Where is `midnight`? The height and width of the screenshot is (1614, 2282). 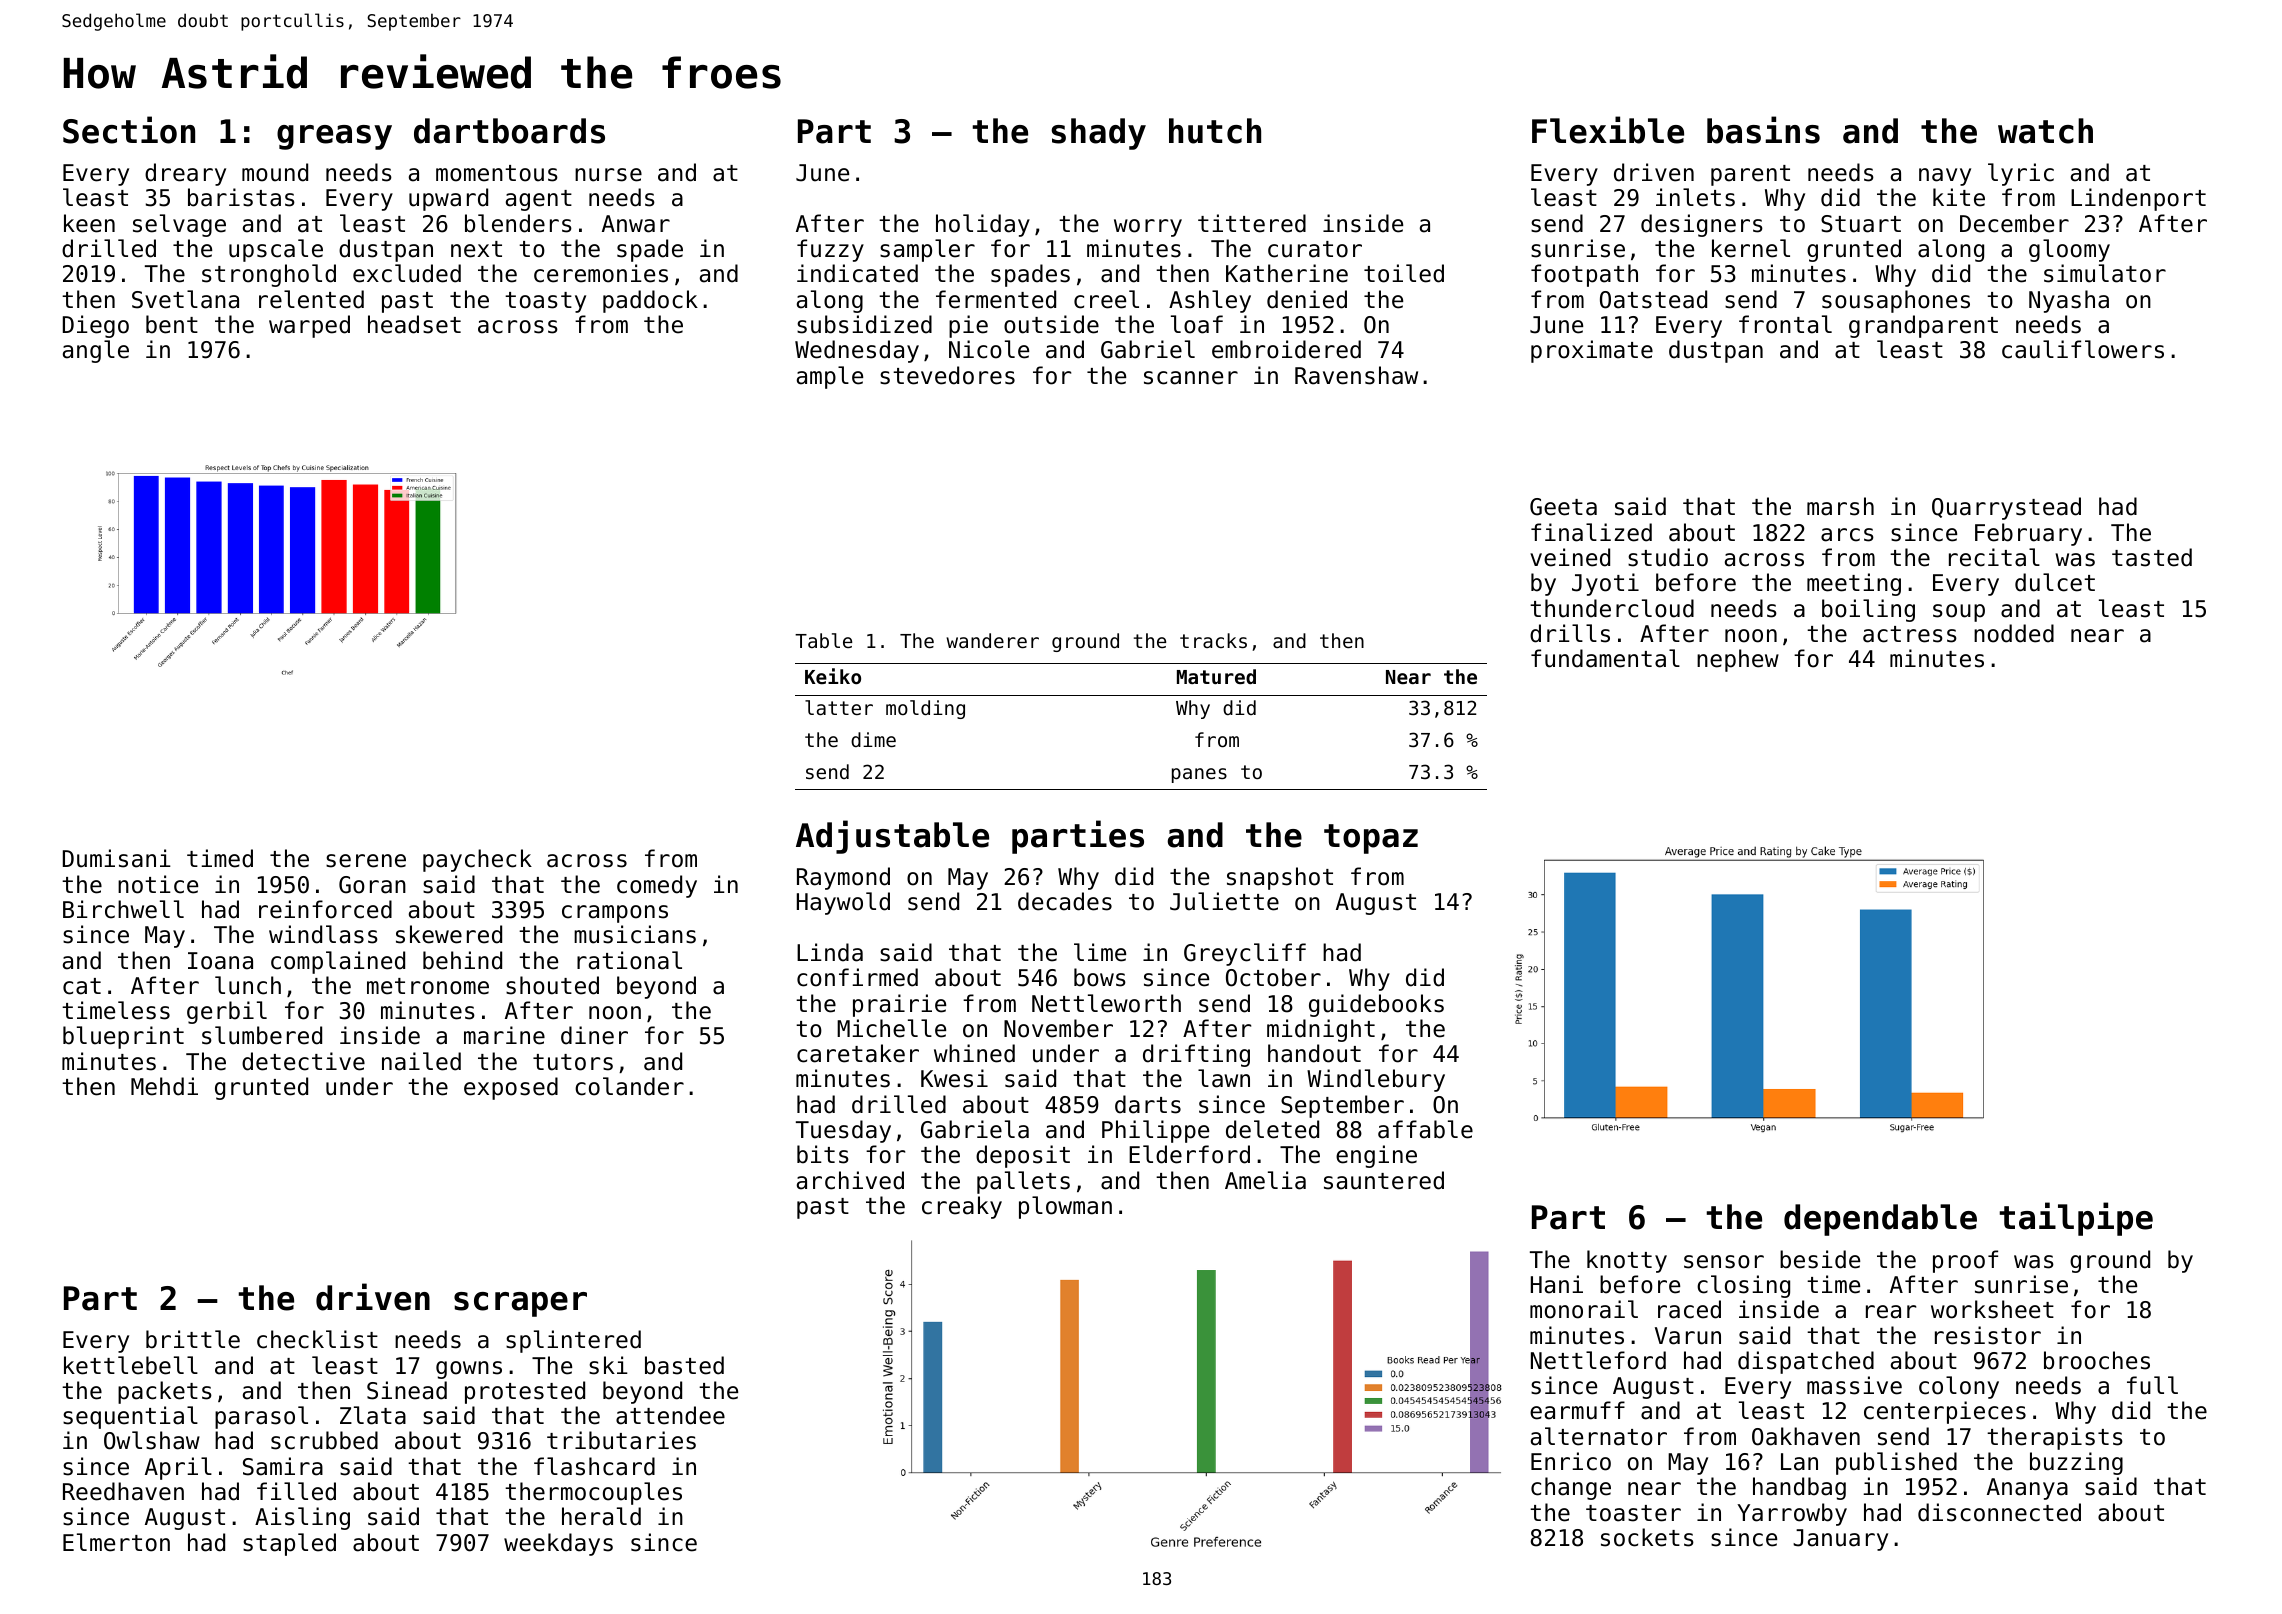
midnight is located at coordinates (1321, 1030).
